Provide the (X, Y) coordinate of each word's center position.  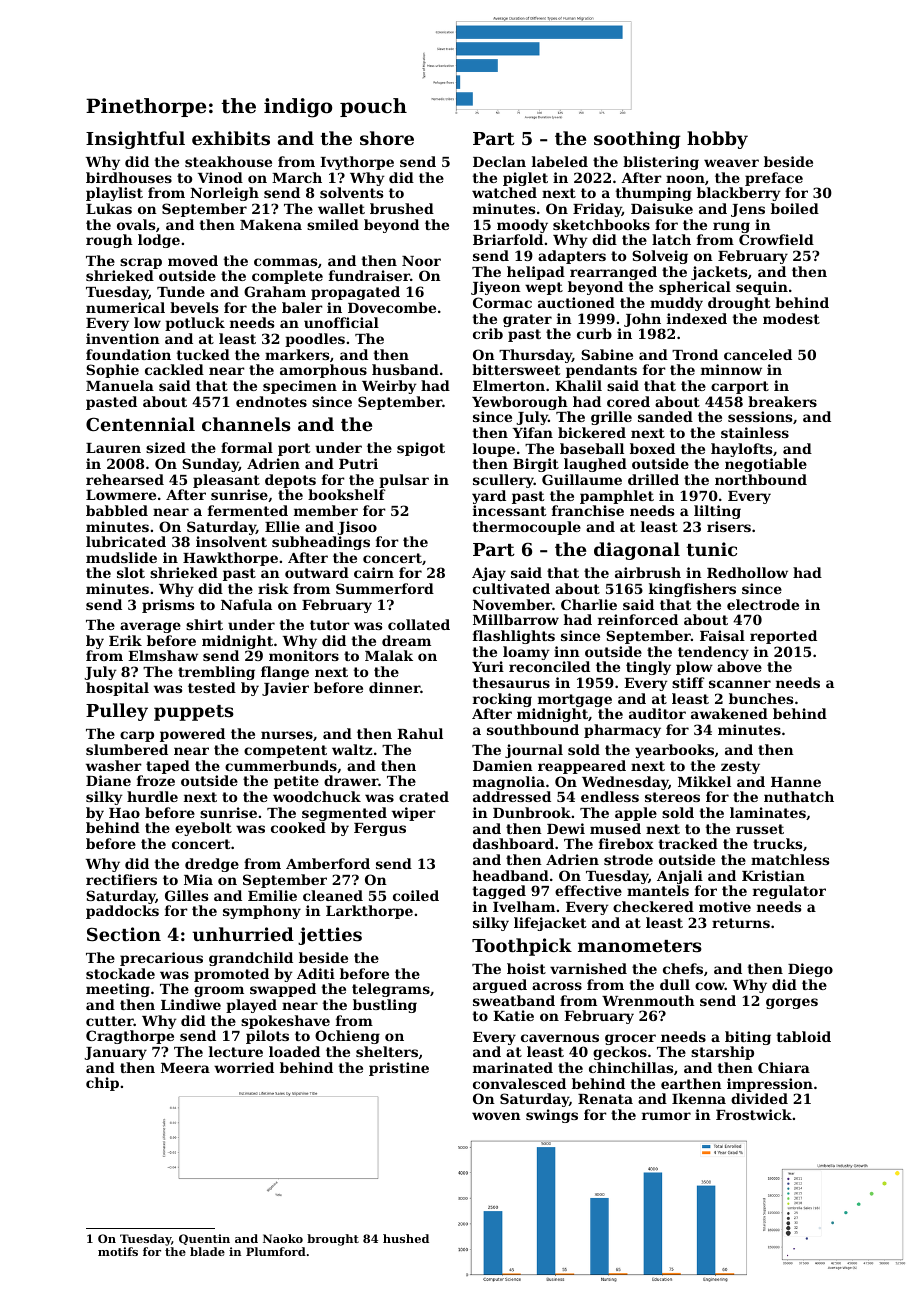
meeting (118, 990)
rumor (666, 1116)
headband (511, 875)
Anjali (680, 877)
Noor (421, 261)
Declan (499, 161)
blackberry (739, 194)
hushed (406, 1238)
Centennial (140, 424)
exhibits (231, 138)
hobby (717, 140)
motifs (118, 1251)
